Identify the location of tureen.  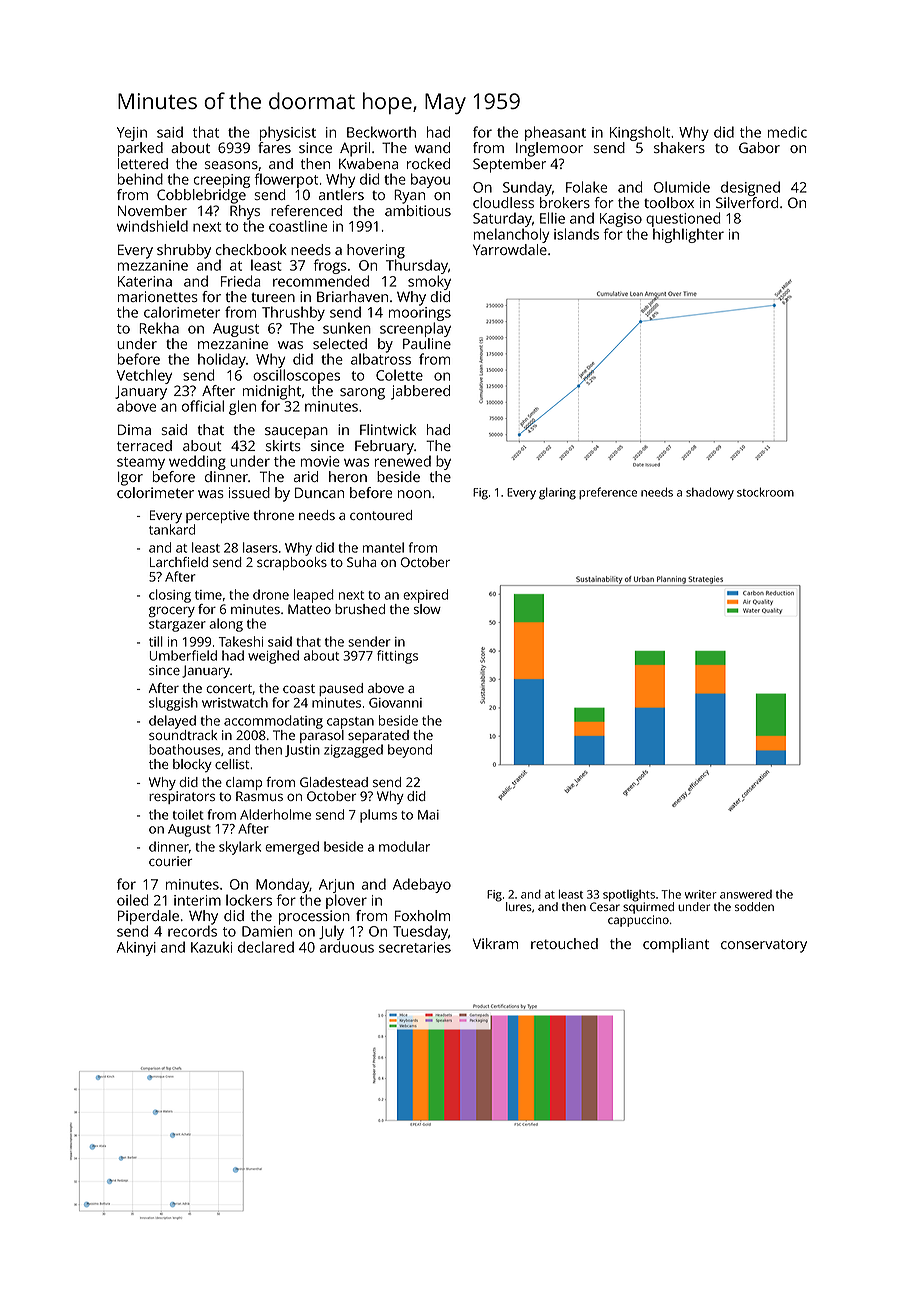
(273, 297).
